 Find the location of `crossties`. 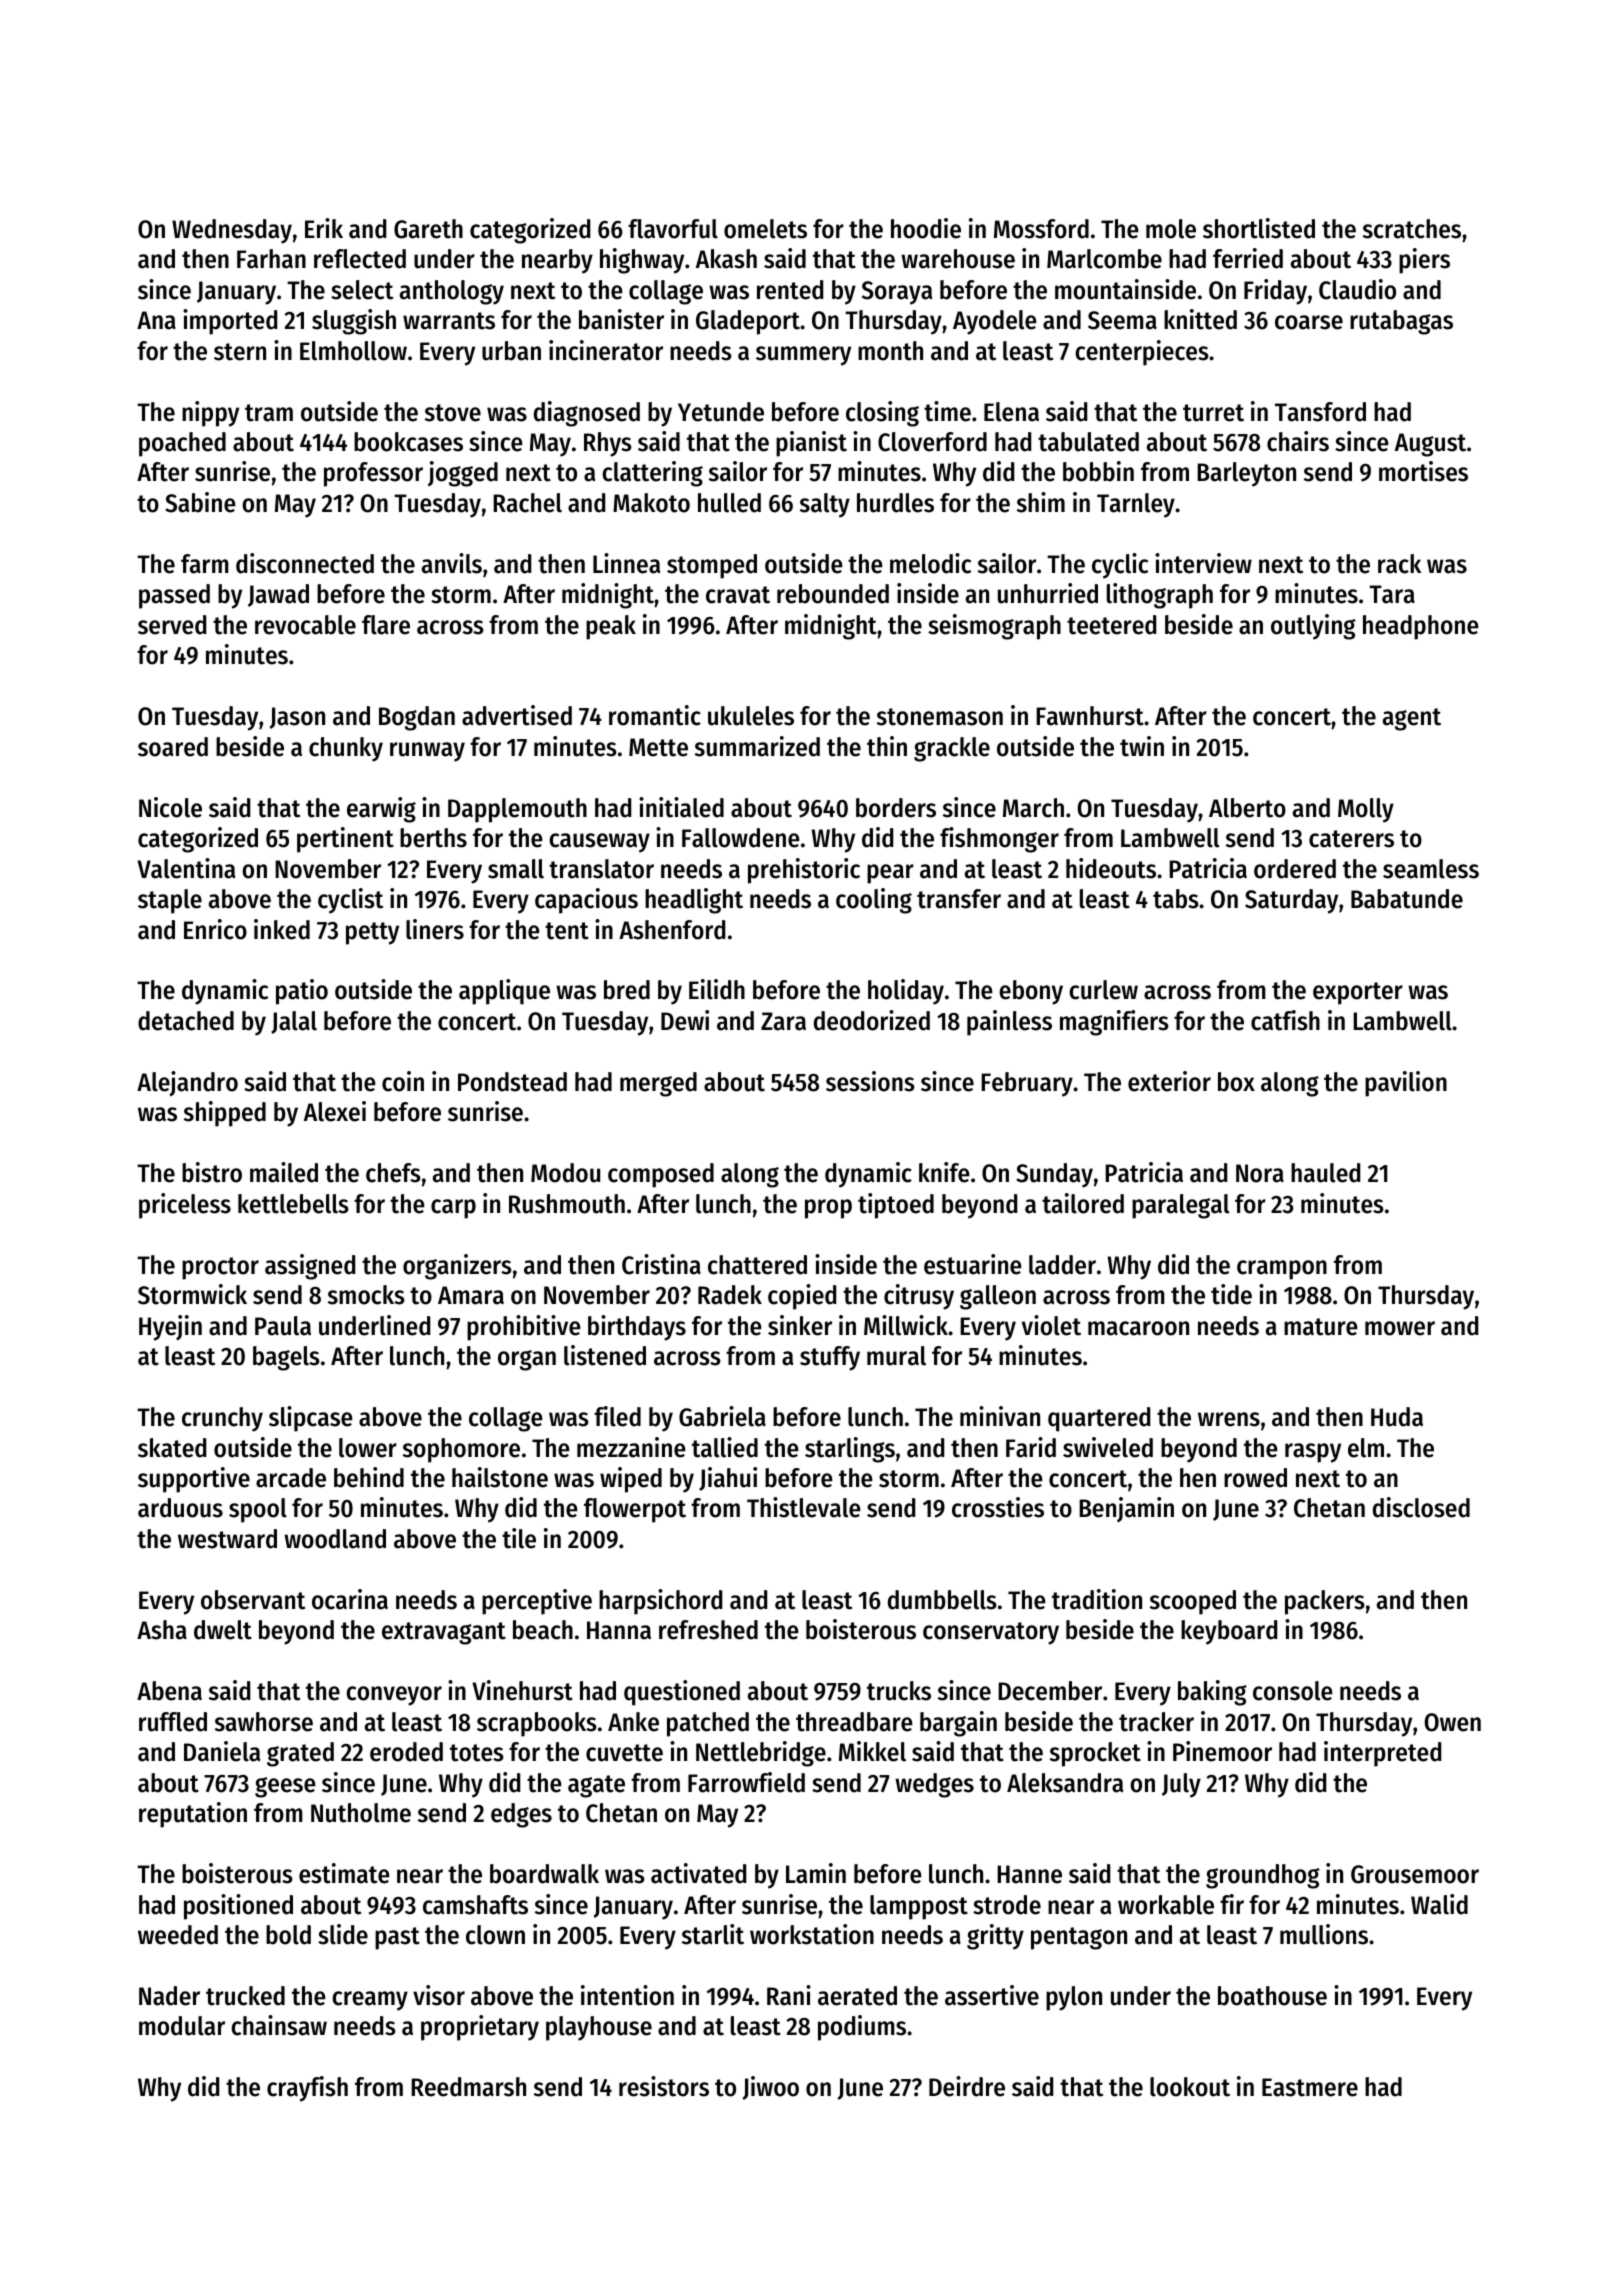

crossties is located at coordinates (998, 1507).
